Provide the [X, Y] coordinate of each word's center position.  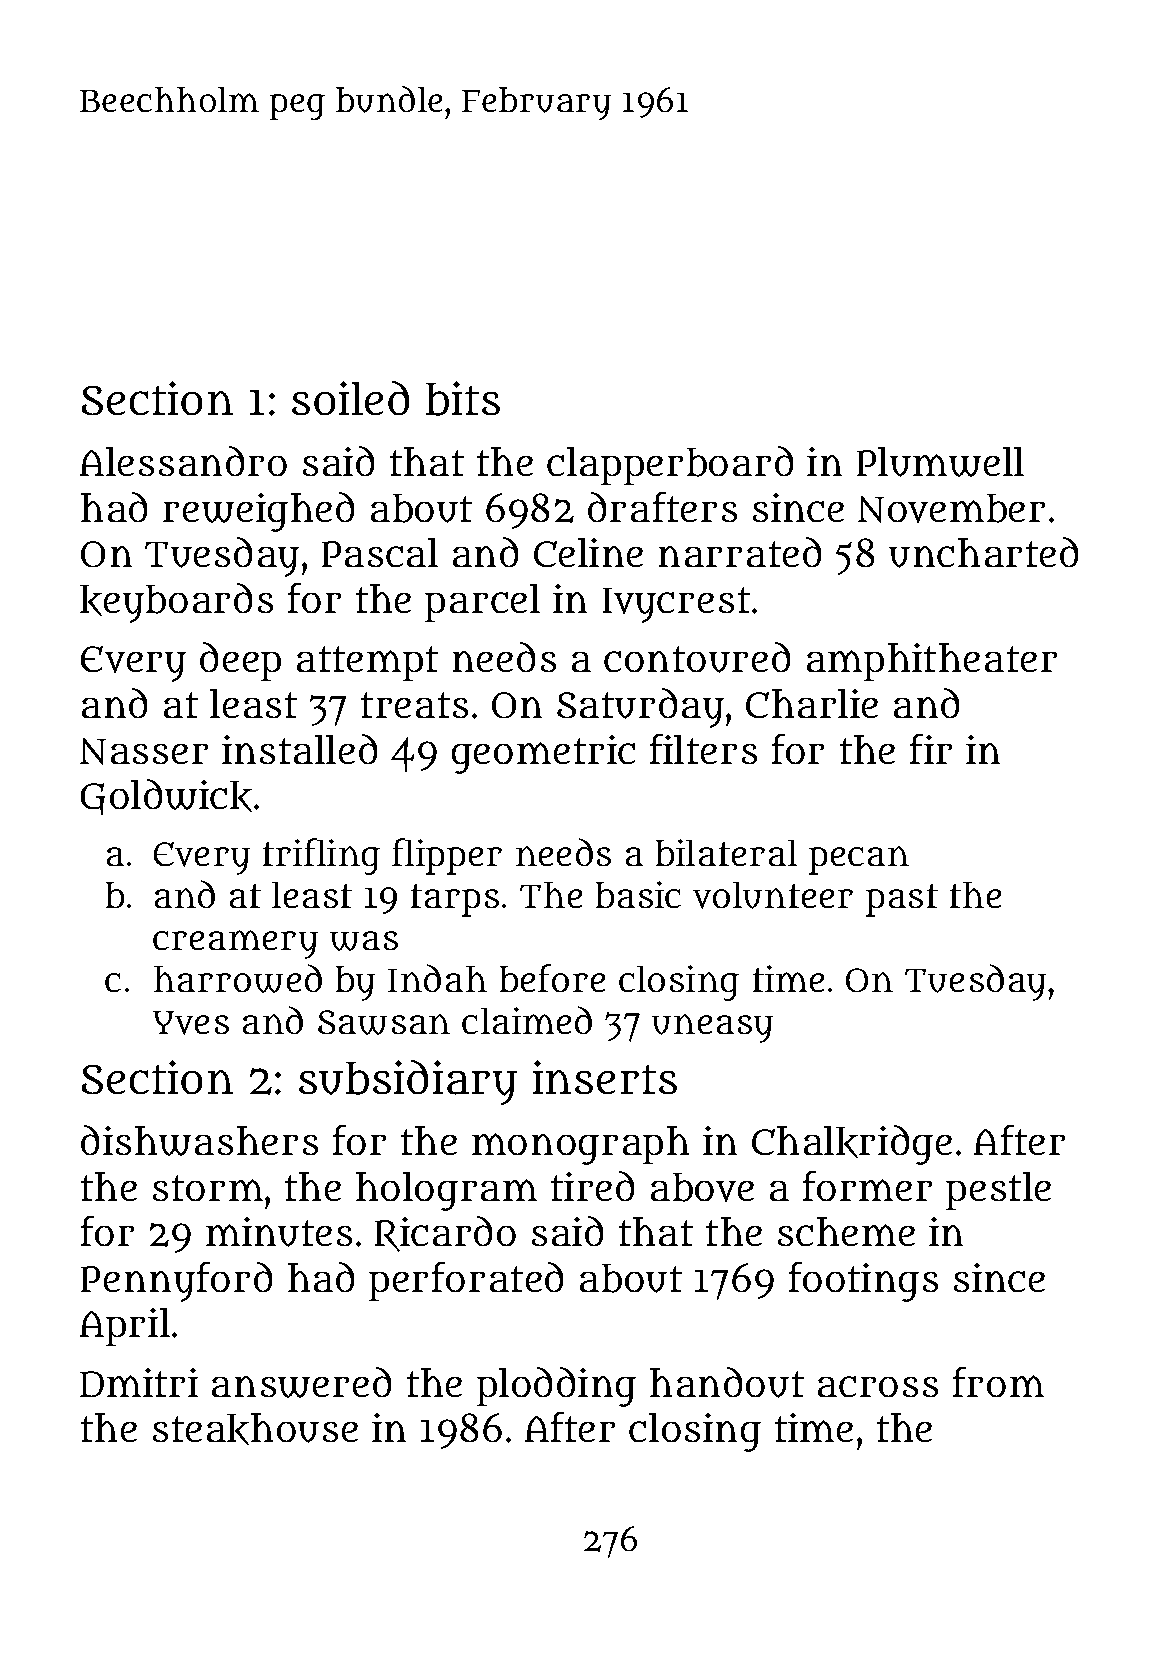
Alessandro [183, 461]
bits [463, 398]
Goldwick [166, 797]
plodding [556, 1387]
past [902, 900]
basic [638, 894]
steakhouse [255, 1429]
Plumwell [940, 462]
